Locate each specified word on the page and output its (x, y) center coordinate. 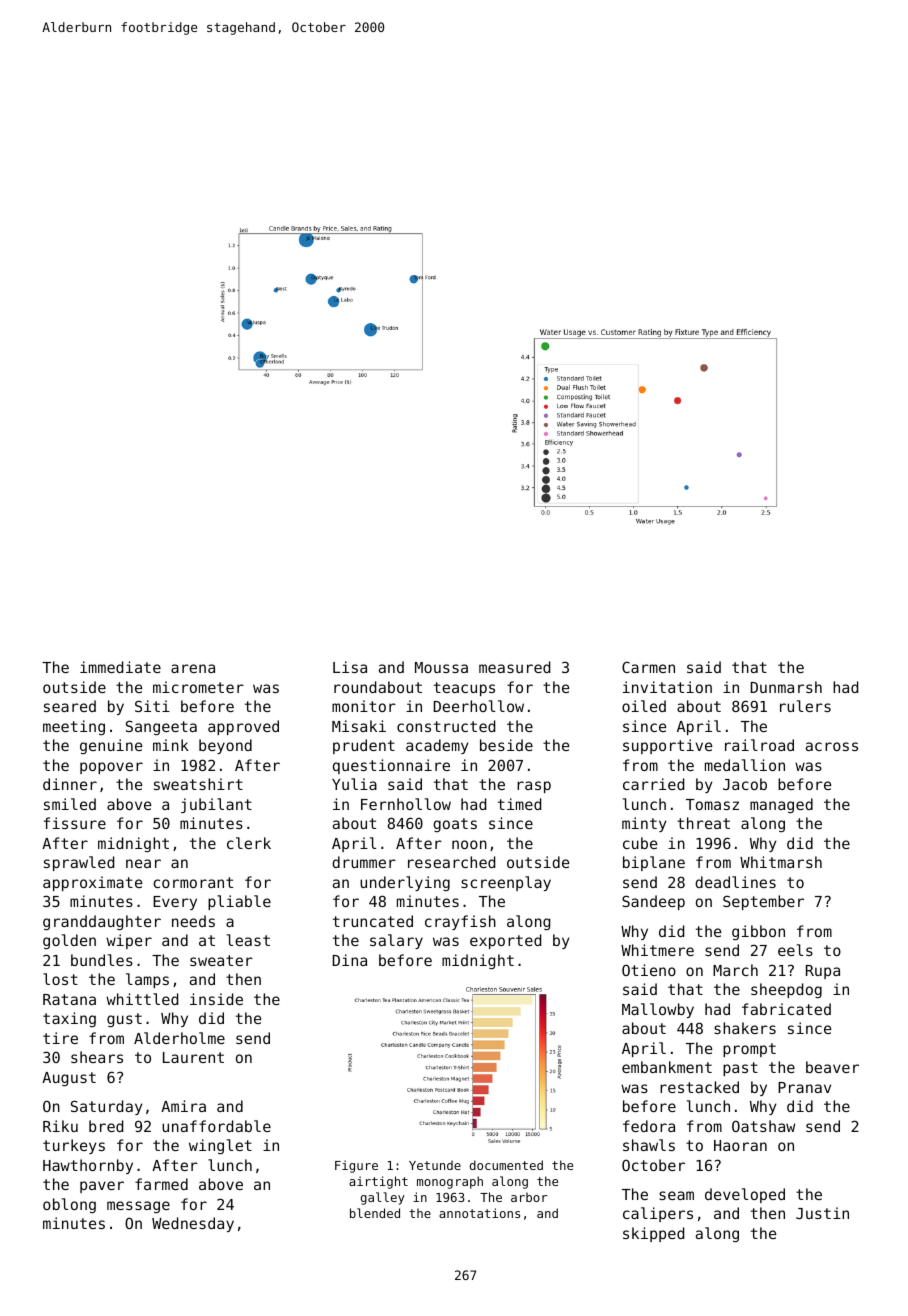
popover (111, 768)
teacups (464, 689)
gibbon (758, 932)
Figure (356, 1166)
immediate (120, 667)
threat (703, 823)
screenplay (506, 883)
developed (745, 1195)
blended (375, 1213)
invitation (667, 687)
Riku (60, 1126)
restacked (699, 1087)
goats (455, 825)
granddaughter (102, 922)
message (138, 1207)
